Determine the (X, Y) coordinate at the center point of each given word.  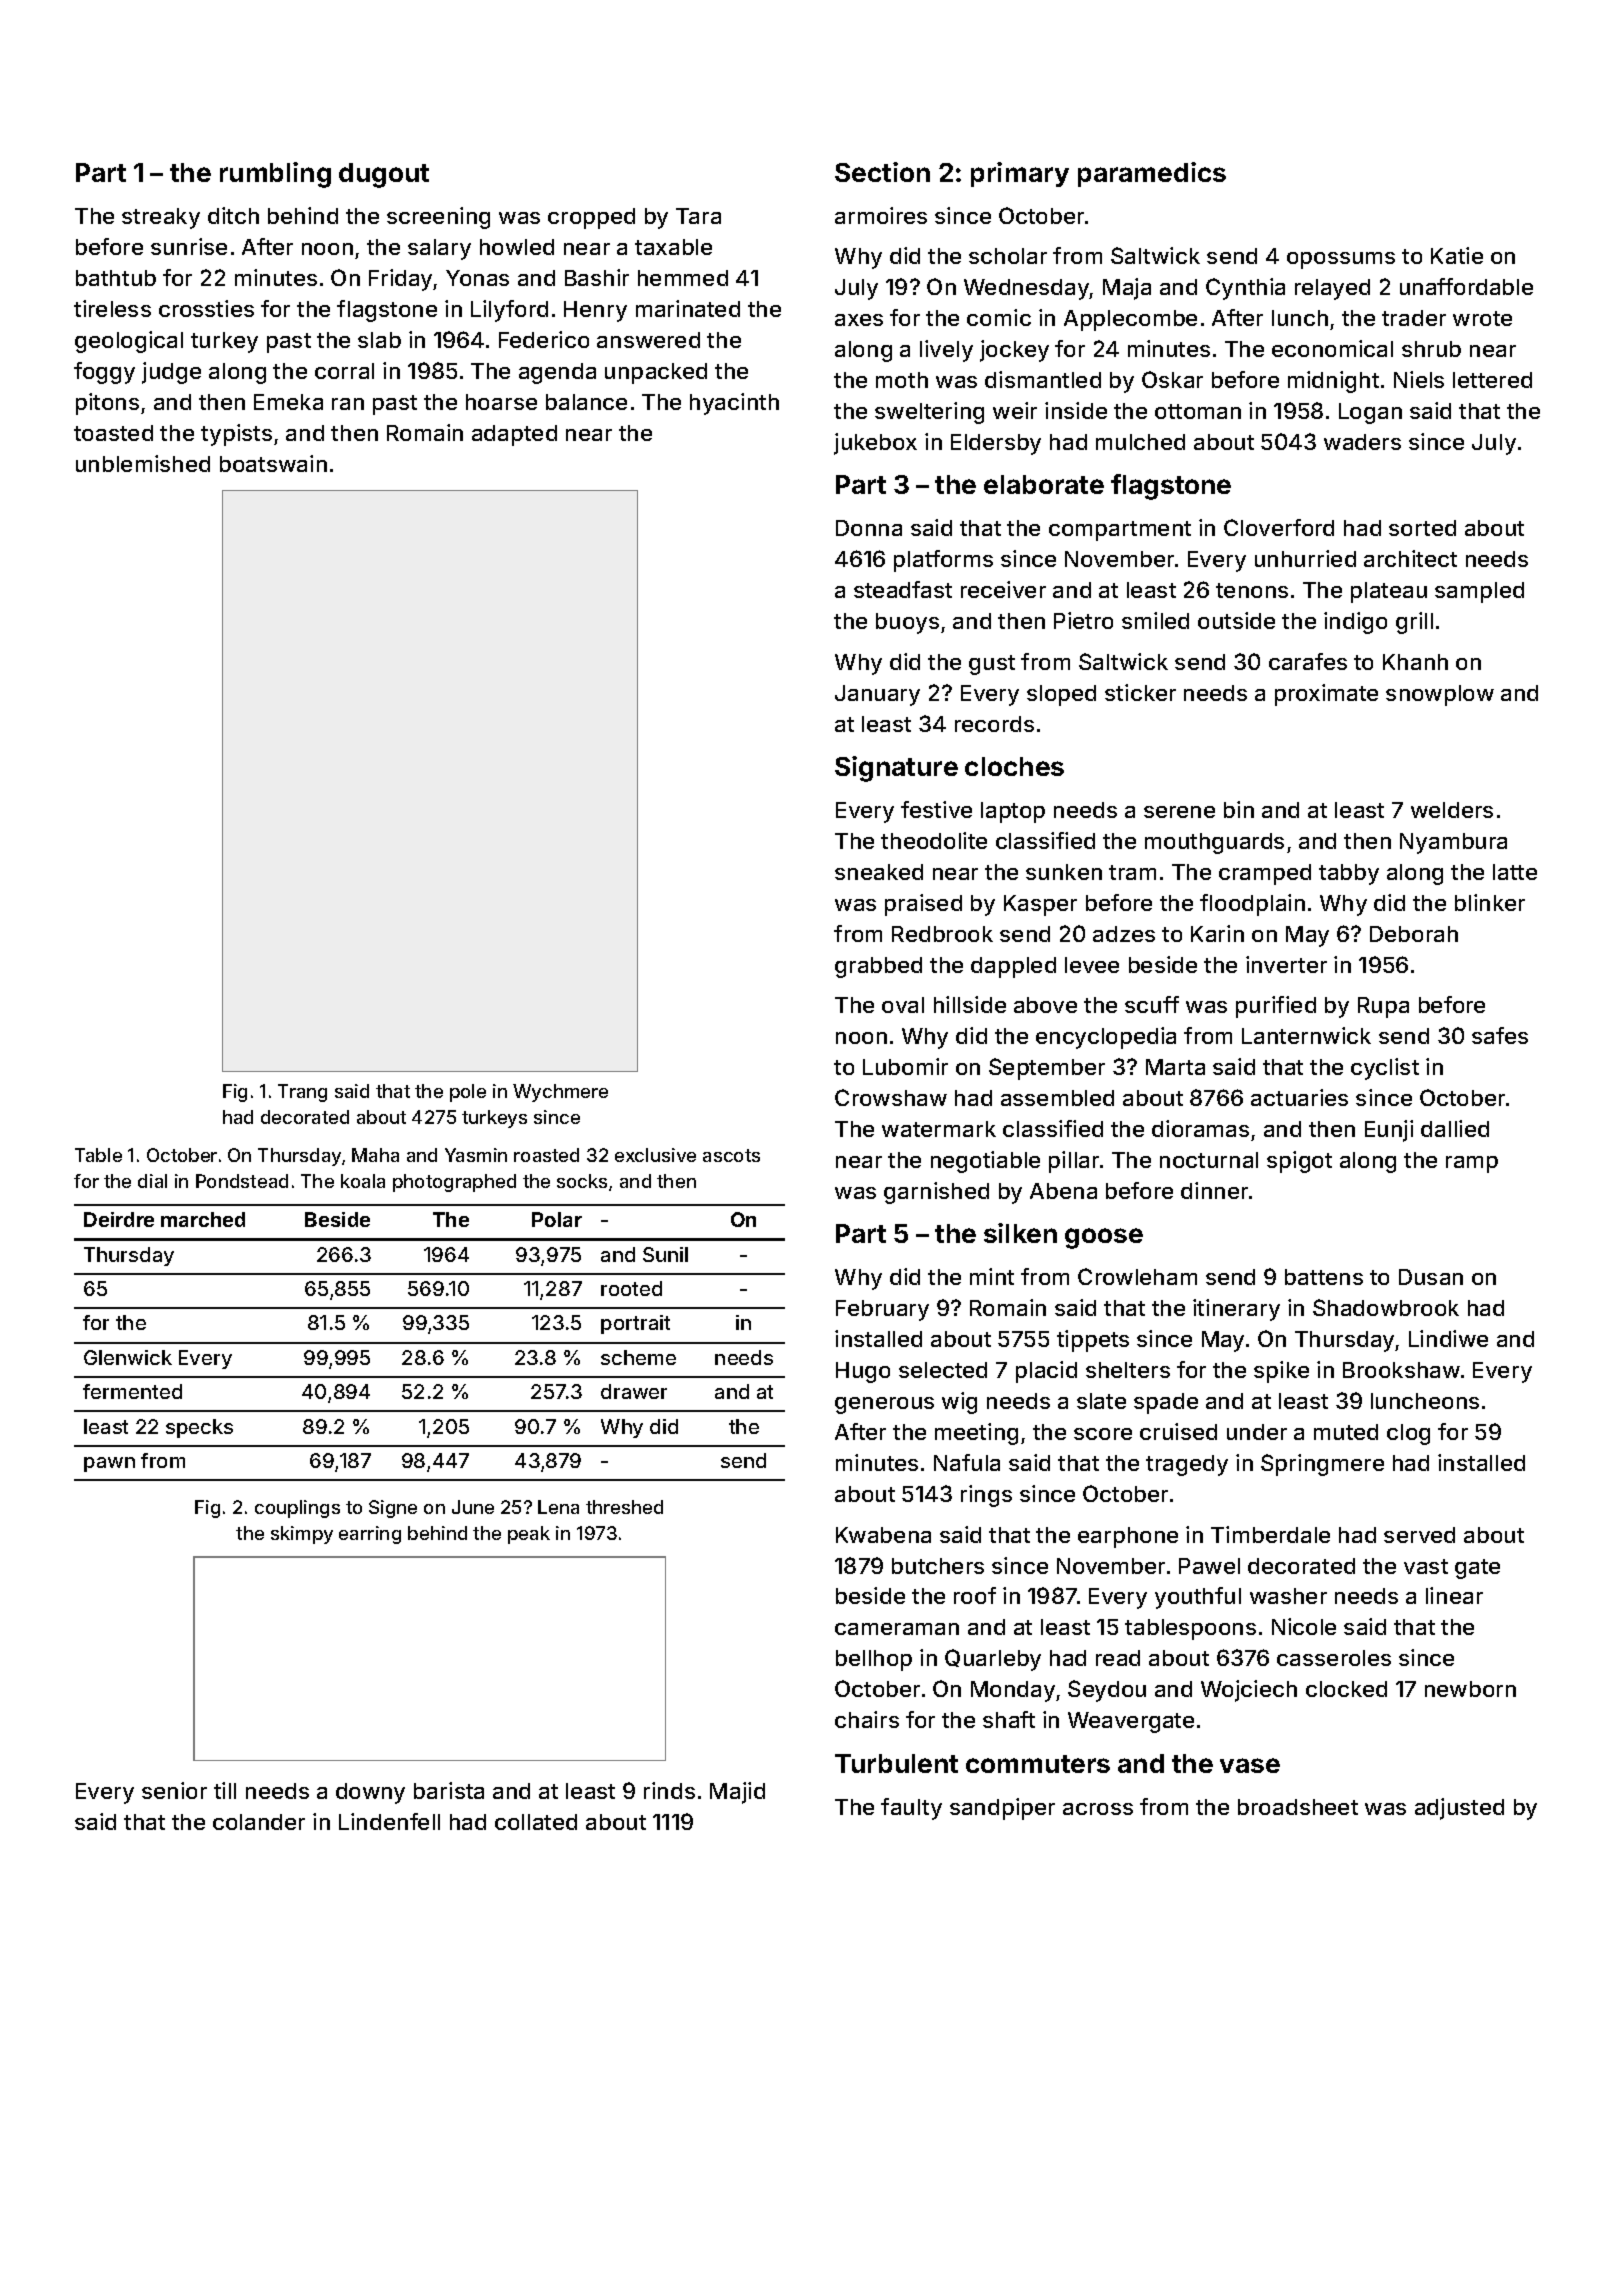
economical (1332, 348)
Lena (558, 1507)
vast (1426, 1566)
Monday (1013, 1691)
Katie (1457, 255)
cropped (591, 218)
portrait (635, 1324)
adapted (514, 435)
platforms (943, 561)
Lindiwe (1448, 1338)
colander (259, 1822)
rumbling (275, 175)
